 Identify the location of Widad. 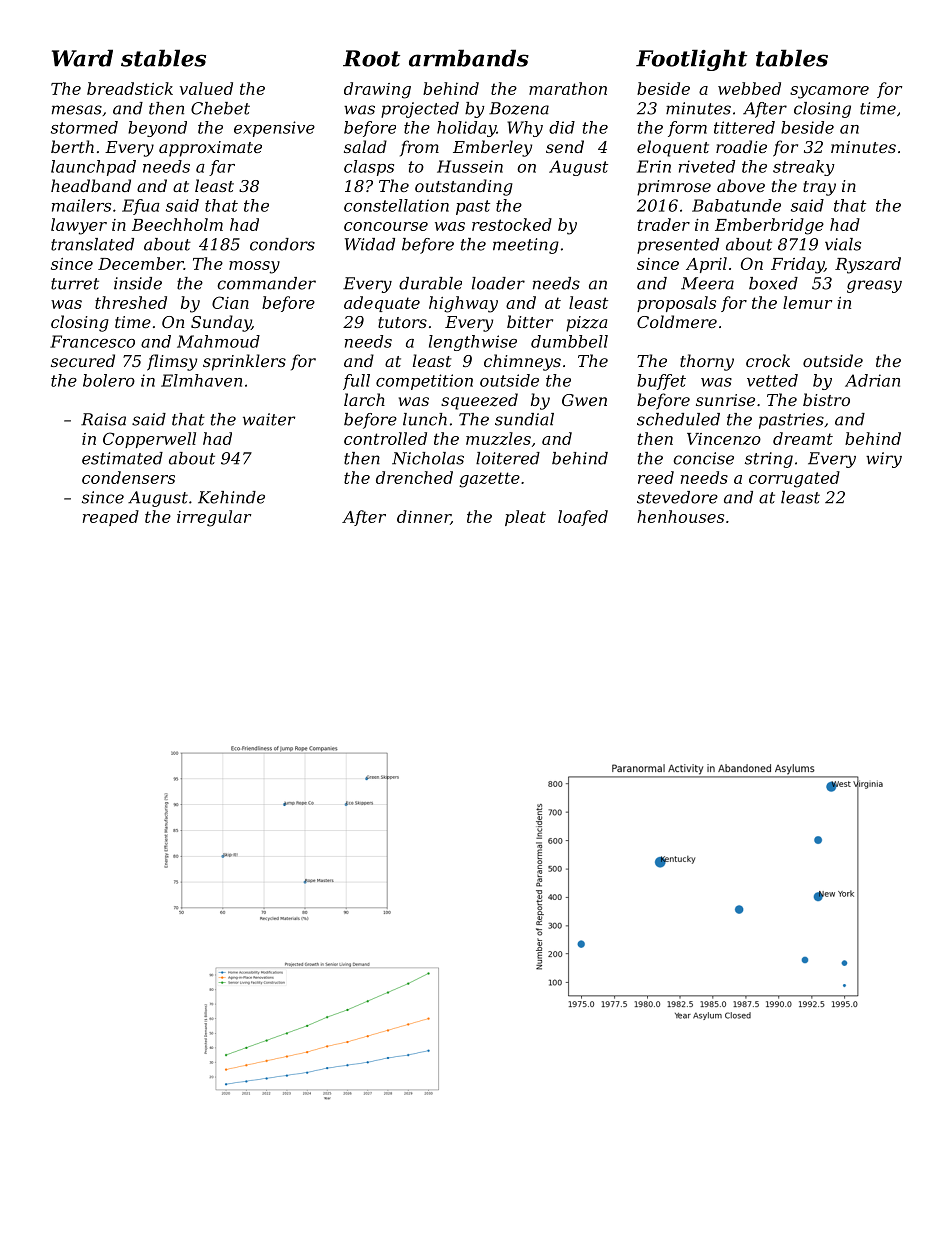
(370, 244).
